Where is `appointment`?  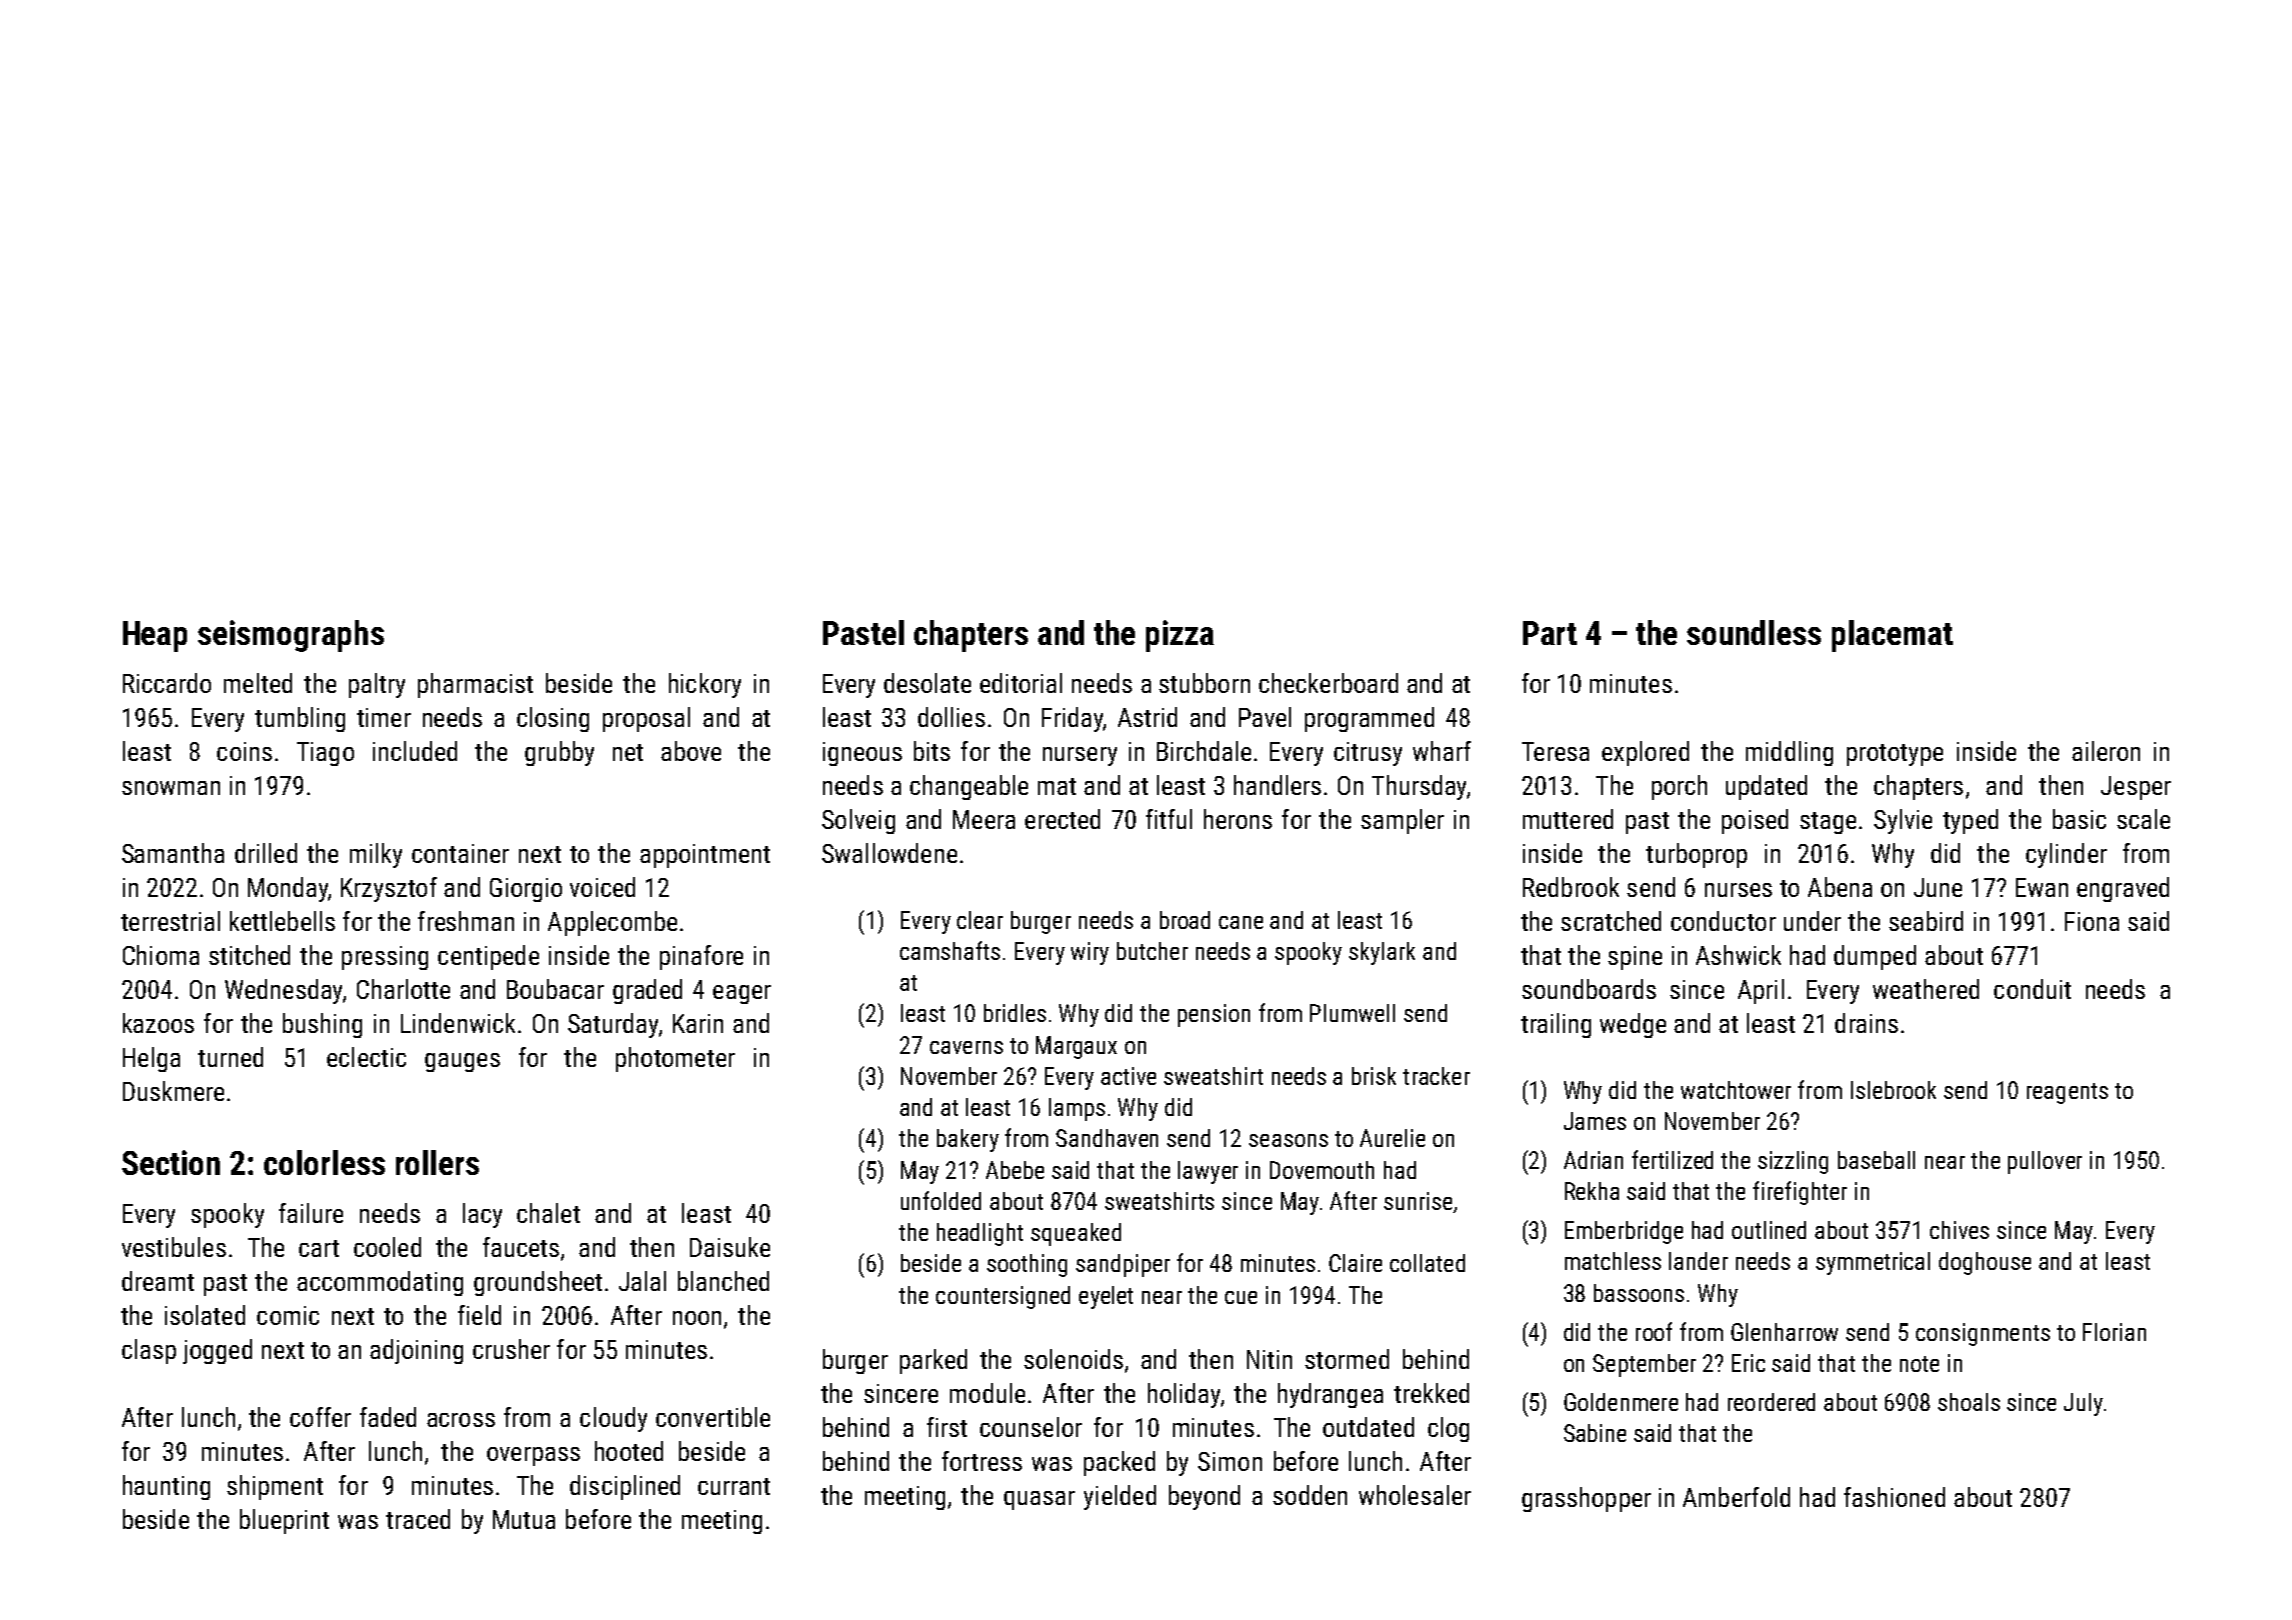
appointment is located at coordinates (705, 856).
